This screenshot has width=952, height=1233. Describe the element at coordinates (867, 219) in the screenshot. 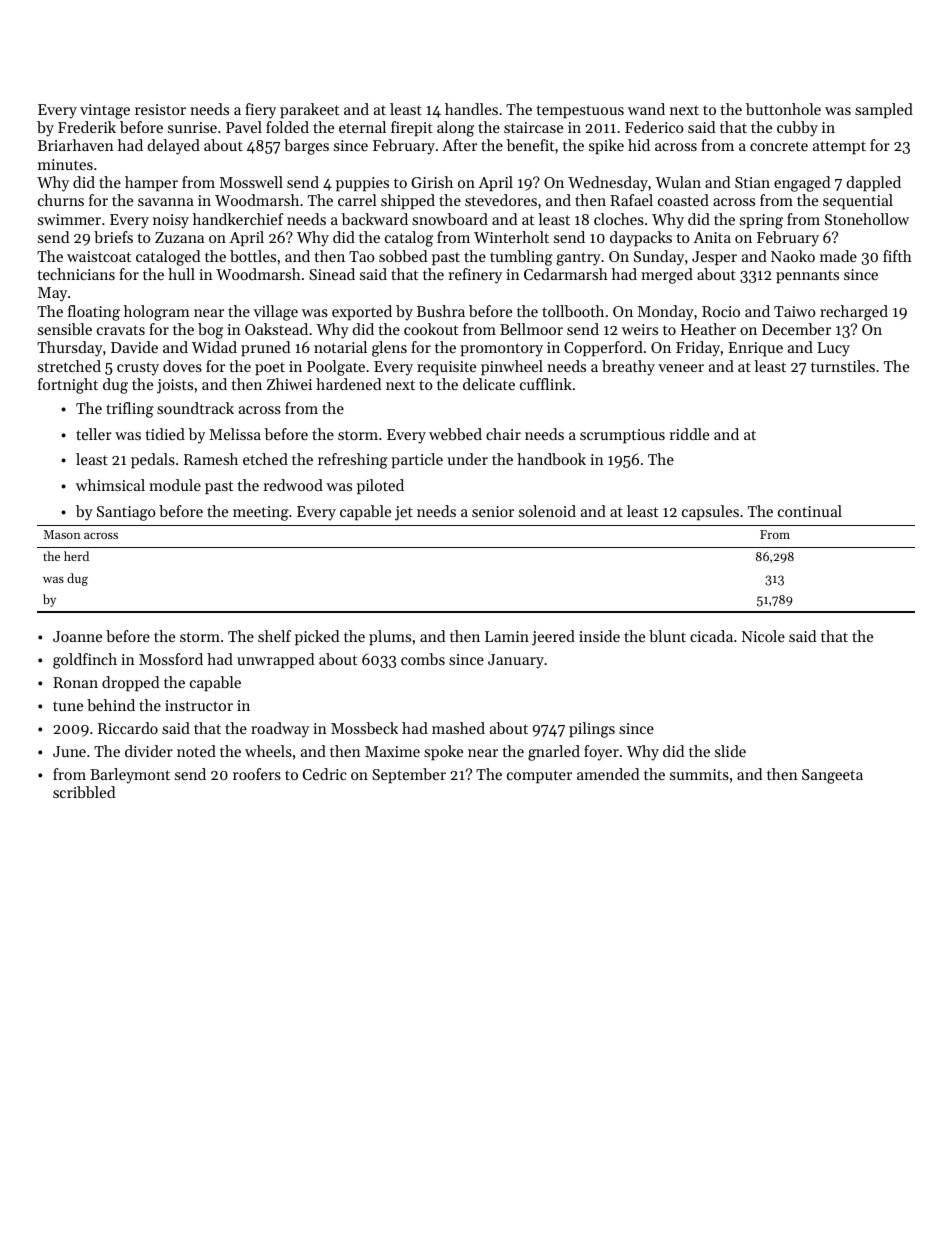

I see `Stonehollow` at that location.
